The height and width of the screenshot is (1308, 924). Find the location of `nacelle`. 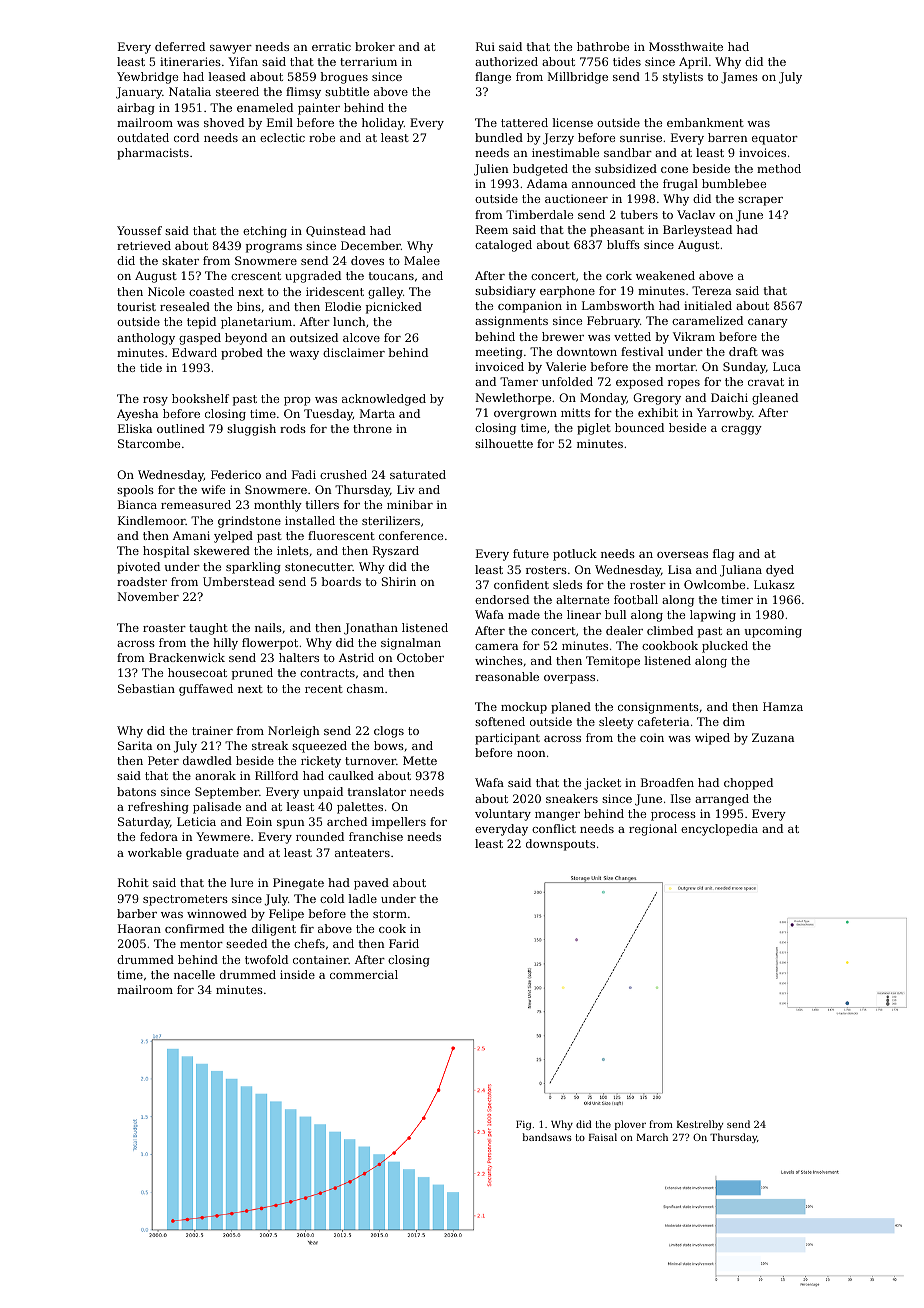

nacelle is located at coordinates (194, 974).
